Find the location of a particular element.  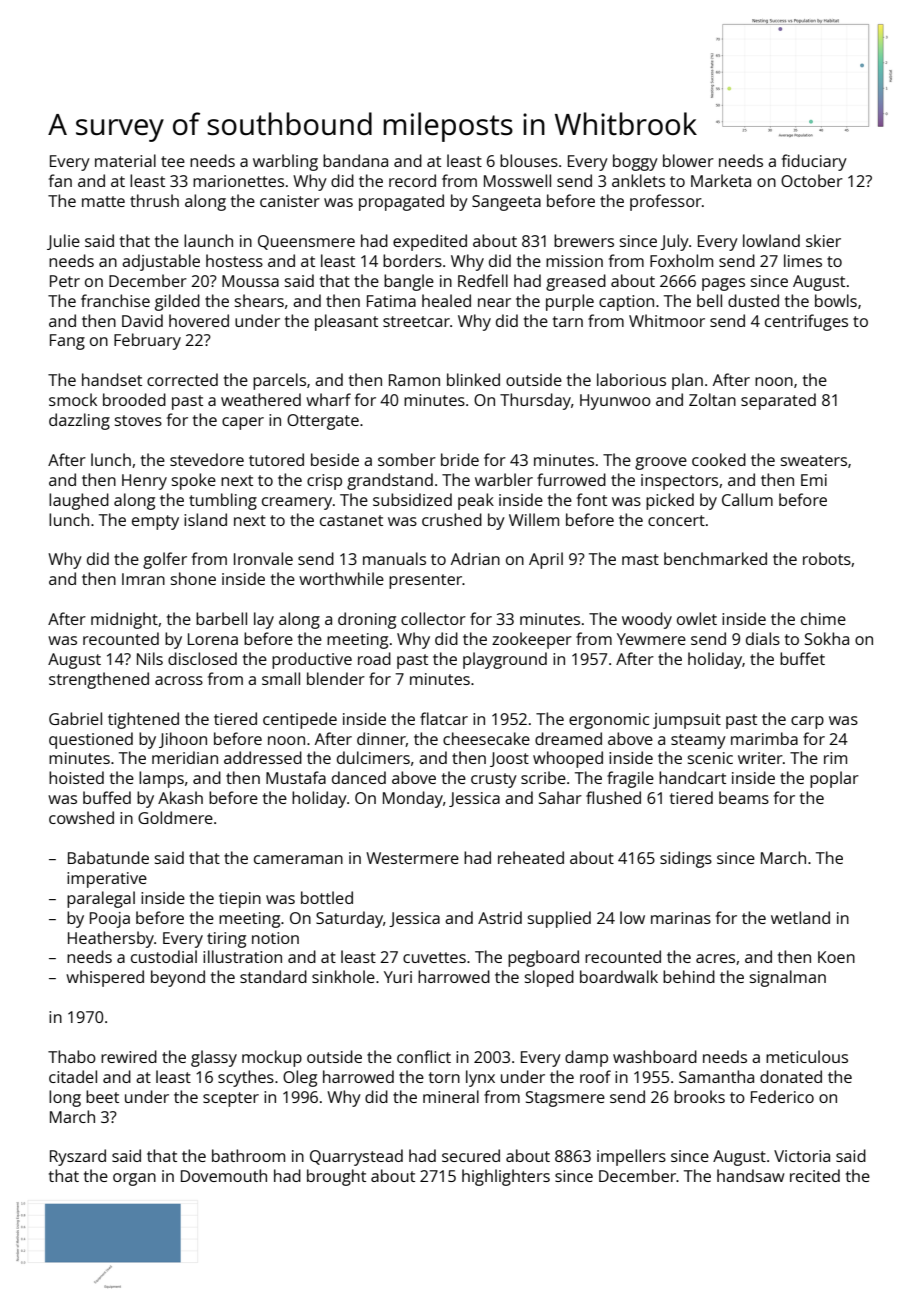

bandana is located at coordinates (355, 160).
